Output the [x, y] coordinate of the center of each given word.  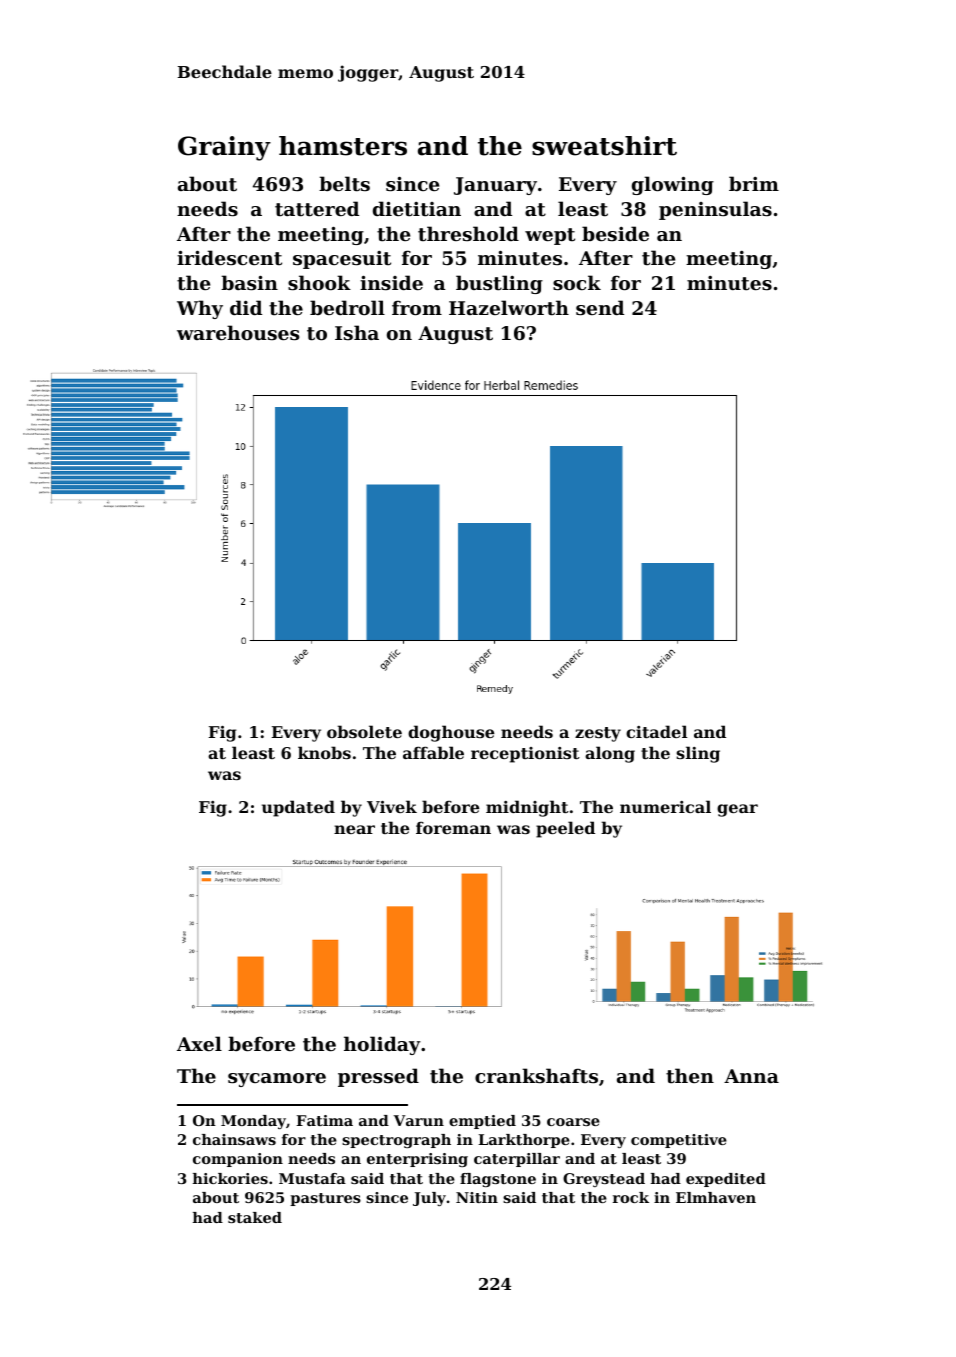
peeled [565, 829]
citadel [656, 731]
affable [433, 752]
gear [737, 810]
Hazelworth [509, 308]
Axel [199, 1043]
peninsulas [715, 210]
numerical [665, 806]
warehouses [238, 333]
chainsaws [234, 1139]
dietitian [417, 209]
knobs [324, 752]
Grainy [224, 148]
